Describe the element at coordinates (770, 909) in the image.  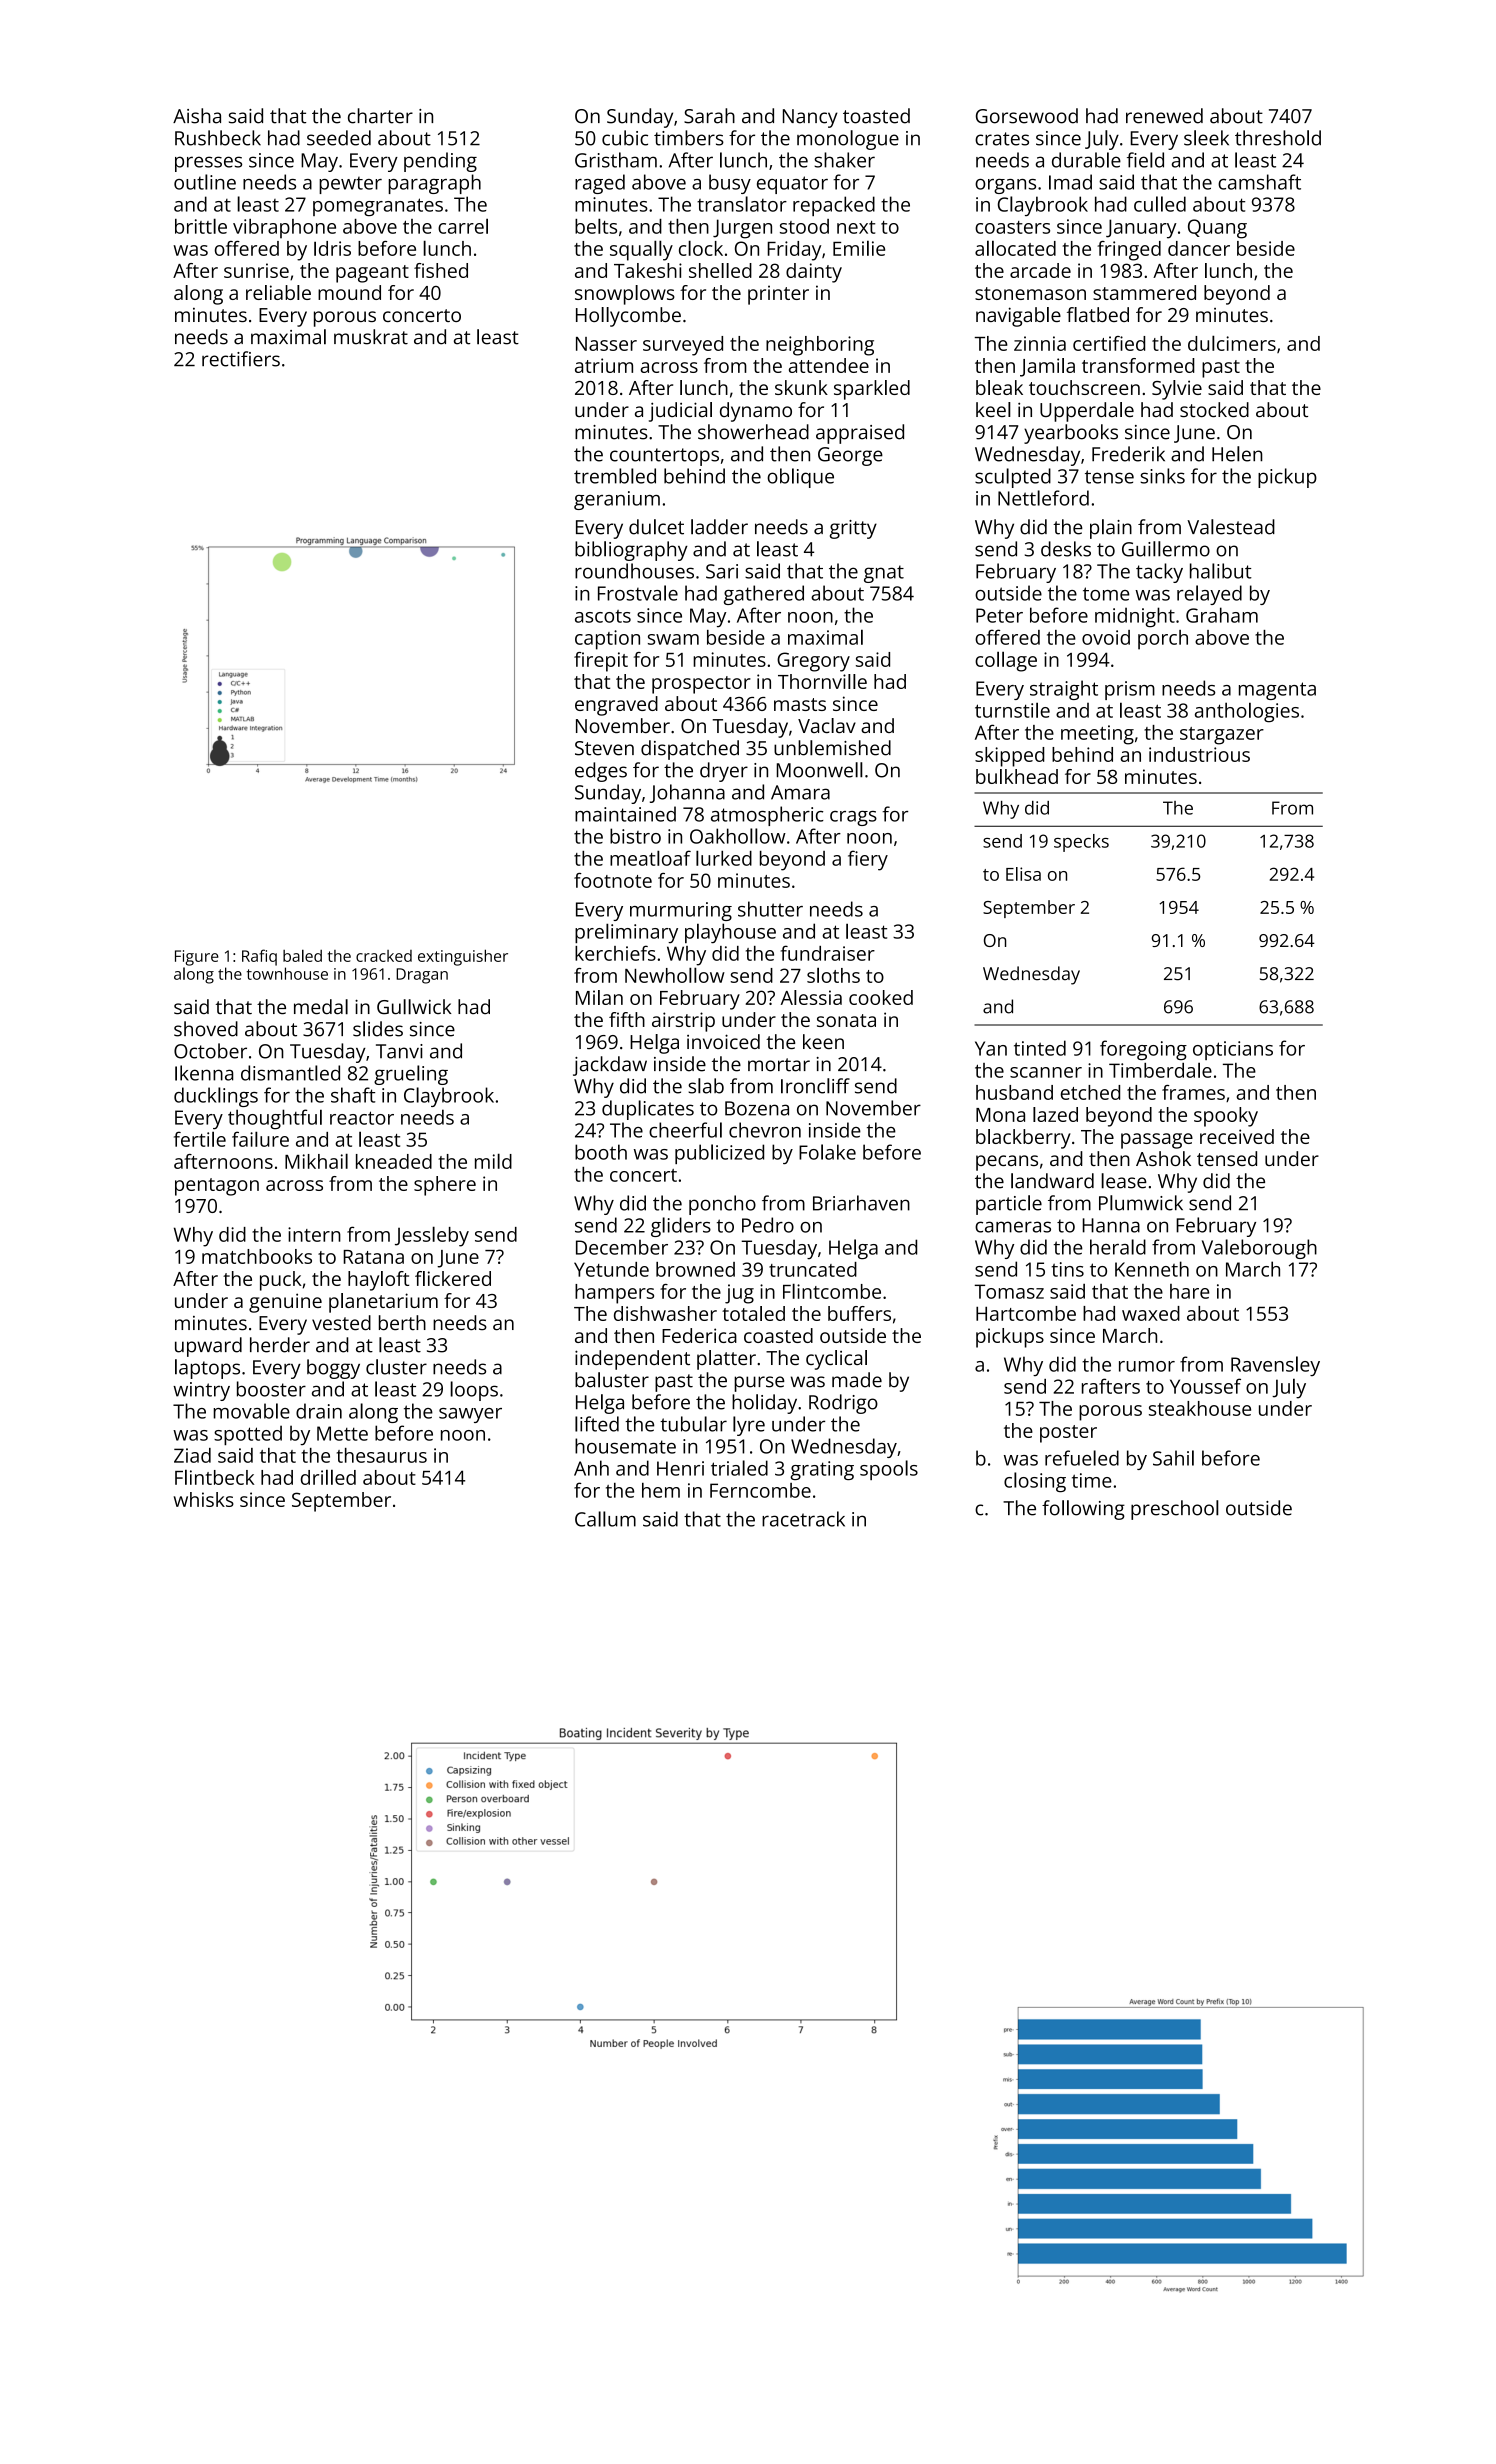
I see `shutter` at that location.
